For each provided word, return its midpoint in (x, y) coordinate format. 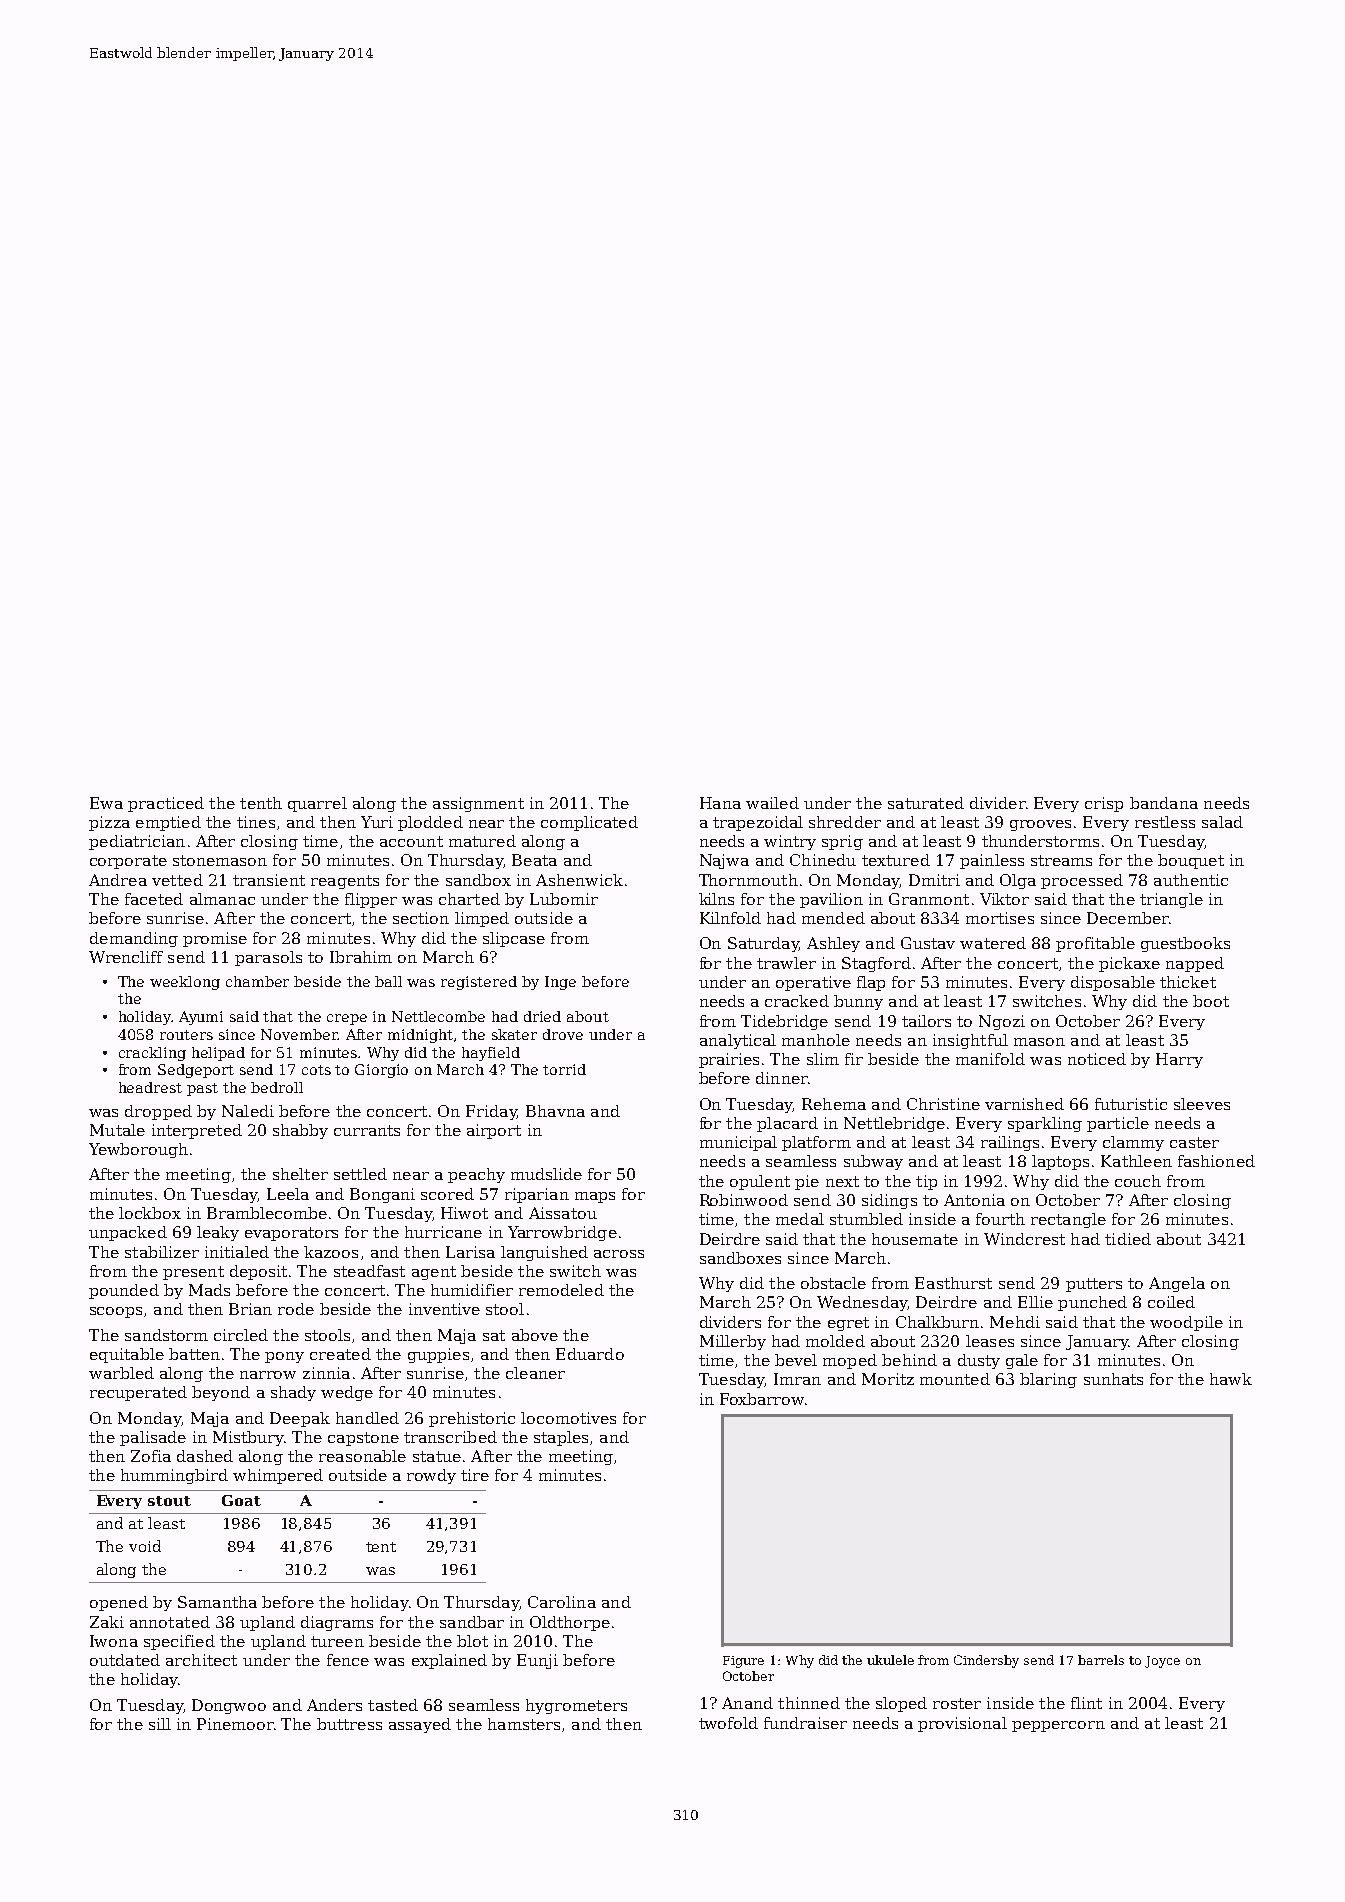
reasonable (362, 1456)
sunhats (1113, 1379)
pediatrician (137, 842)
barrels (1101, 1660)
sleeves (1202, 1104)
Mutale (117, 1130)
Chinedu (823, 860)
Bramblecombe (267, 1213)
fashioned (1216, 1161)
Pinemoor (235, 1724)
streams (1061, 860)
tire (475, 1475)
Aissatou (563, 1213)
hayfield (491, 1054)
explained (449, 1661)
